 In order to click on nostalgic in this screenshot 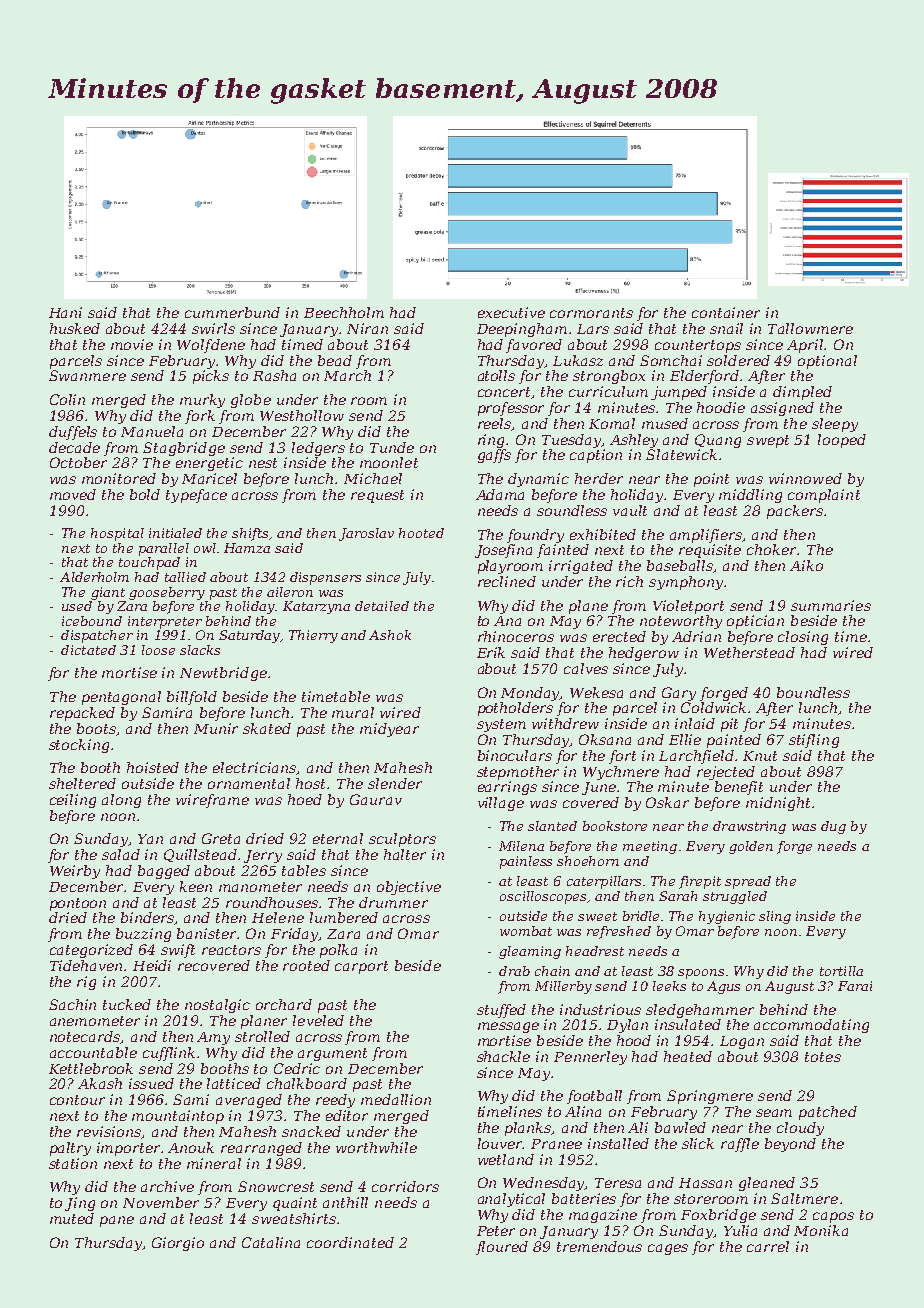, I will do `click(217, 1006)`.
